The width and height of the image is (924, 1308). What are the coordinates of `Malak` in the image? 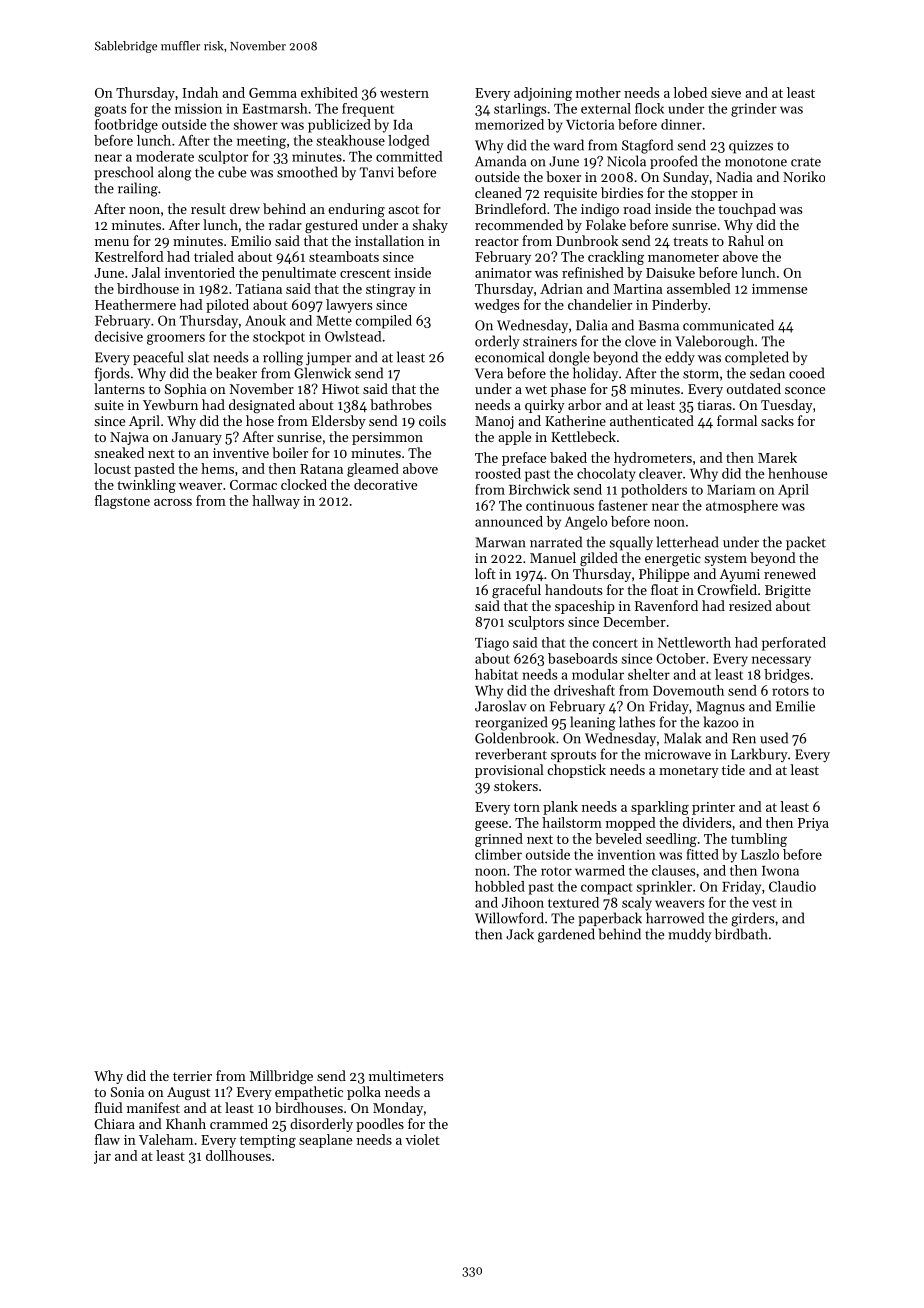 It's located at (682, 738).
